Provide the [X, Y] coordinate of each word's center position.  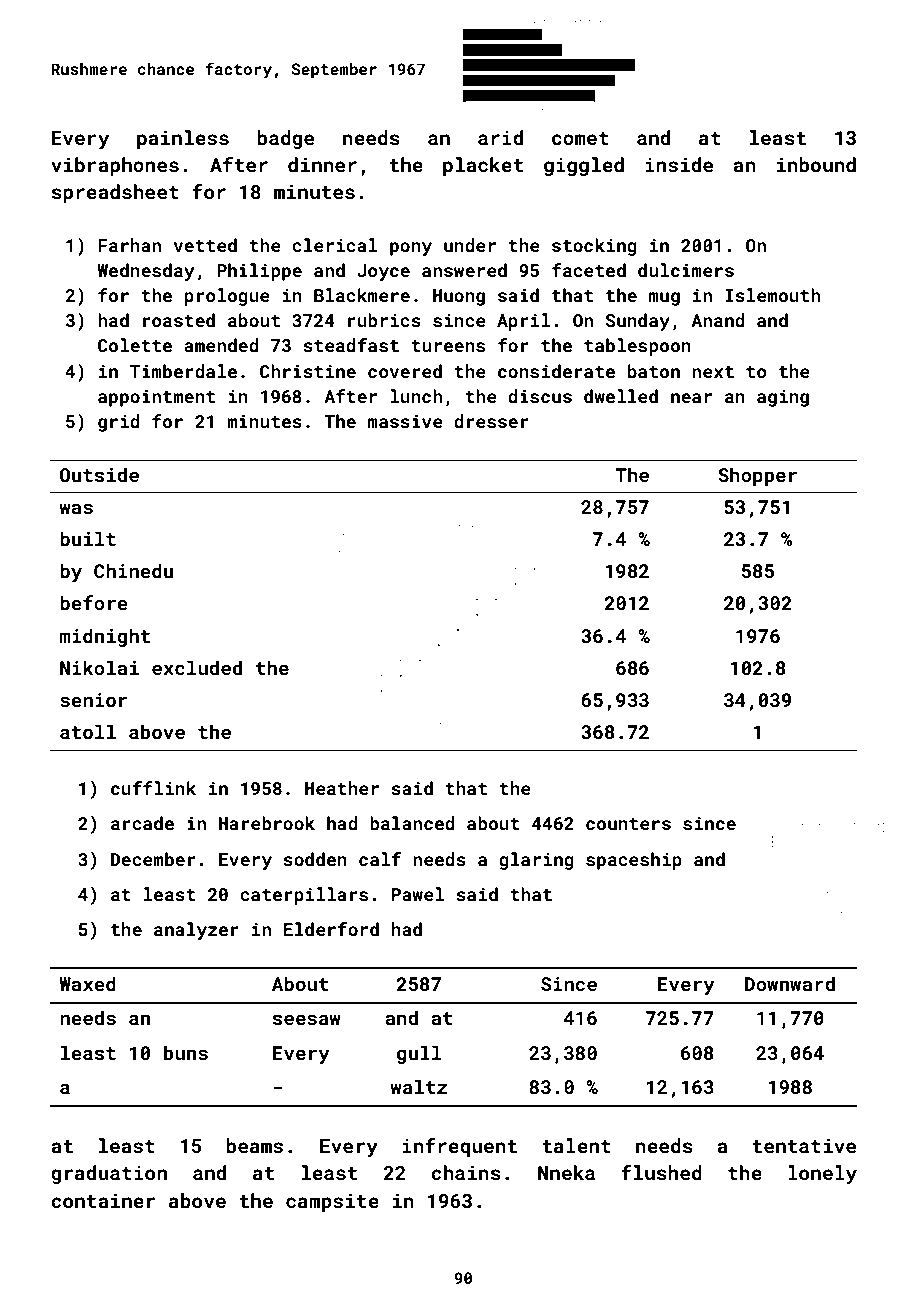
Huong [459, 297]
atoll [88, 731]
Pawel [418, 894]
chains [466, 1172]
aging [783, 398]
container [103, 1200]
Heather [342, 788]
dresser [491, 421]
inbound [816, 164]
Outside [99, 474]
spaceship [634, 861]
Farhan [129, 245]
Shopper [757, 476]
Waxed [87, 983]
